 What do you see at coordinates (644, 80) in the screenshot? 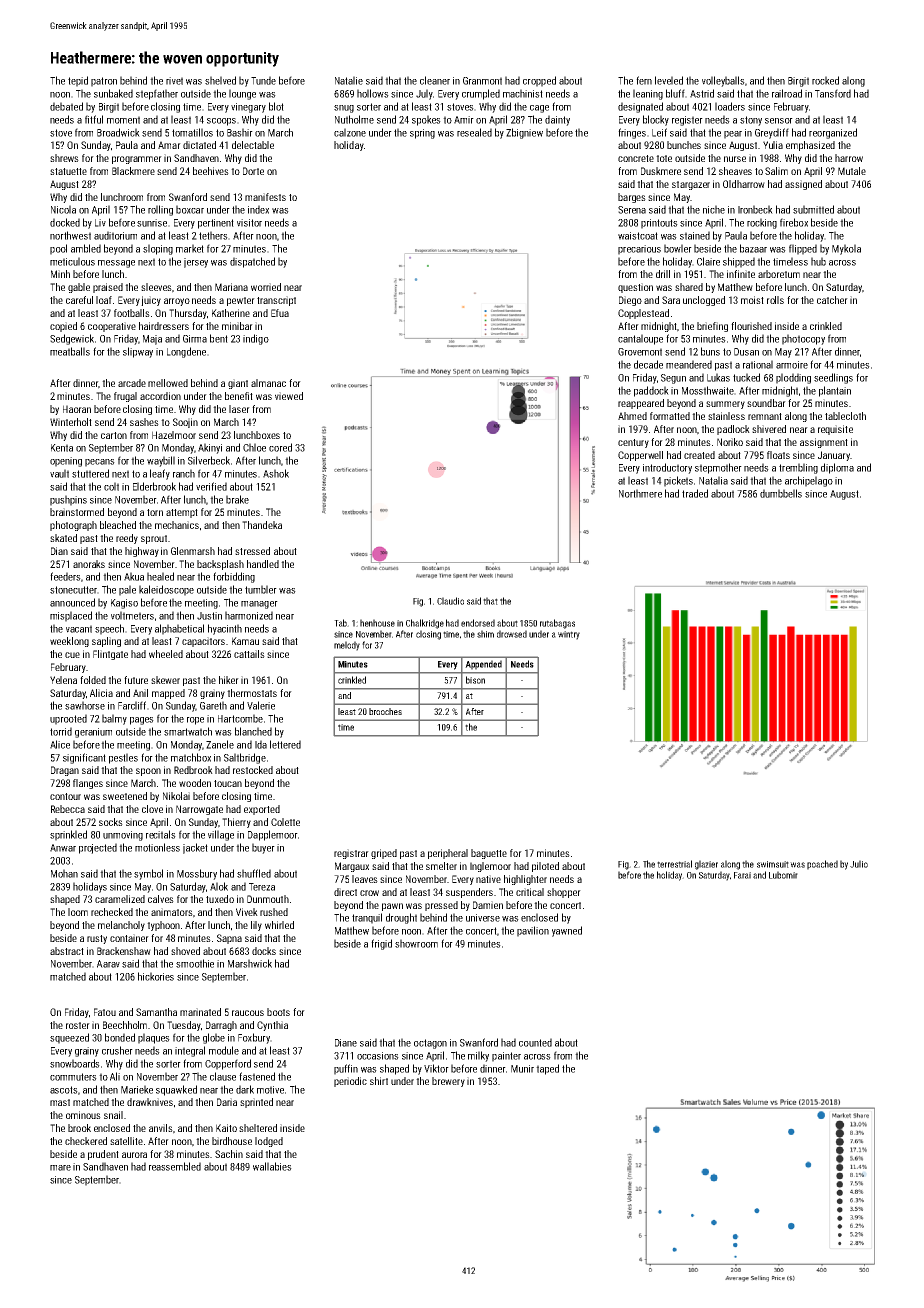
I see `fern` at bounding box center [644, 80].
